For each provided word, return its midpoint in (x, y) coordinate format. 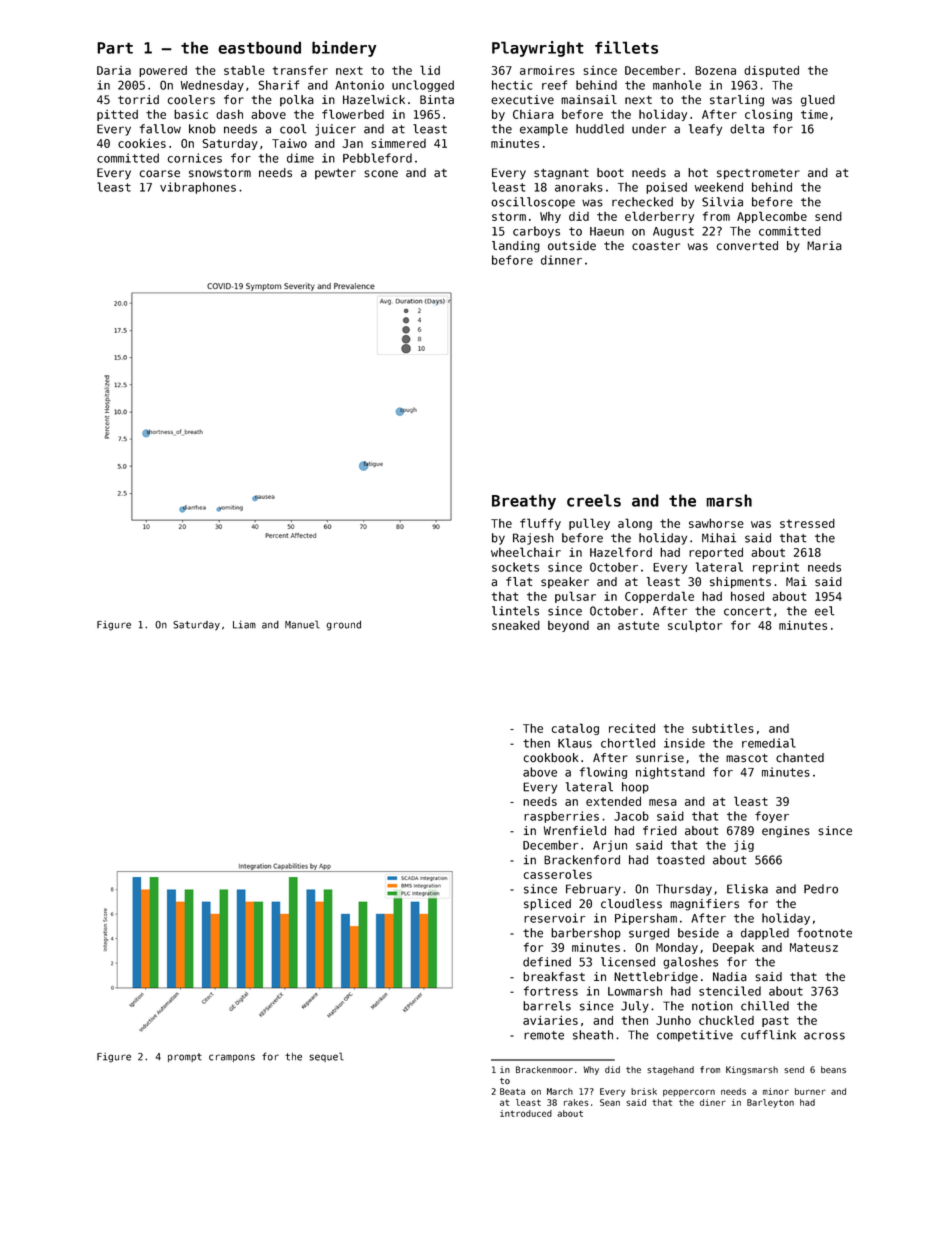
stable (244, 70)
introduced (526, 1113)
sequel (326, 1057)
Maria (824, 246)
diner (713, 1102)
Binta (437, 100)
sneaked (516, 625)
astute (638, 625)
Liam (244, 625)
